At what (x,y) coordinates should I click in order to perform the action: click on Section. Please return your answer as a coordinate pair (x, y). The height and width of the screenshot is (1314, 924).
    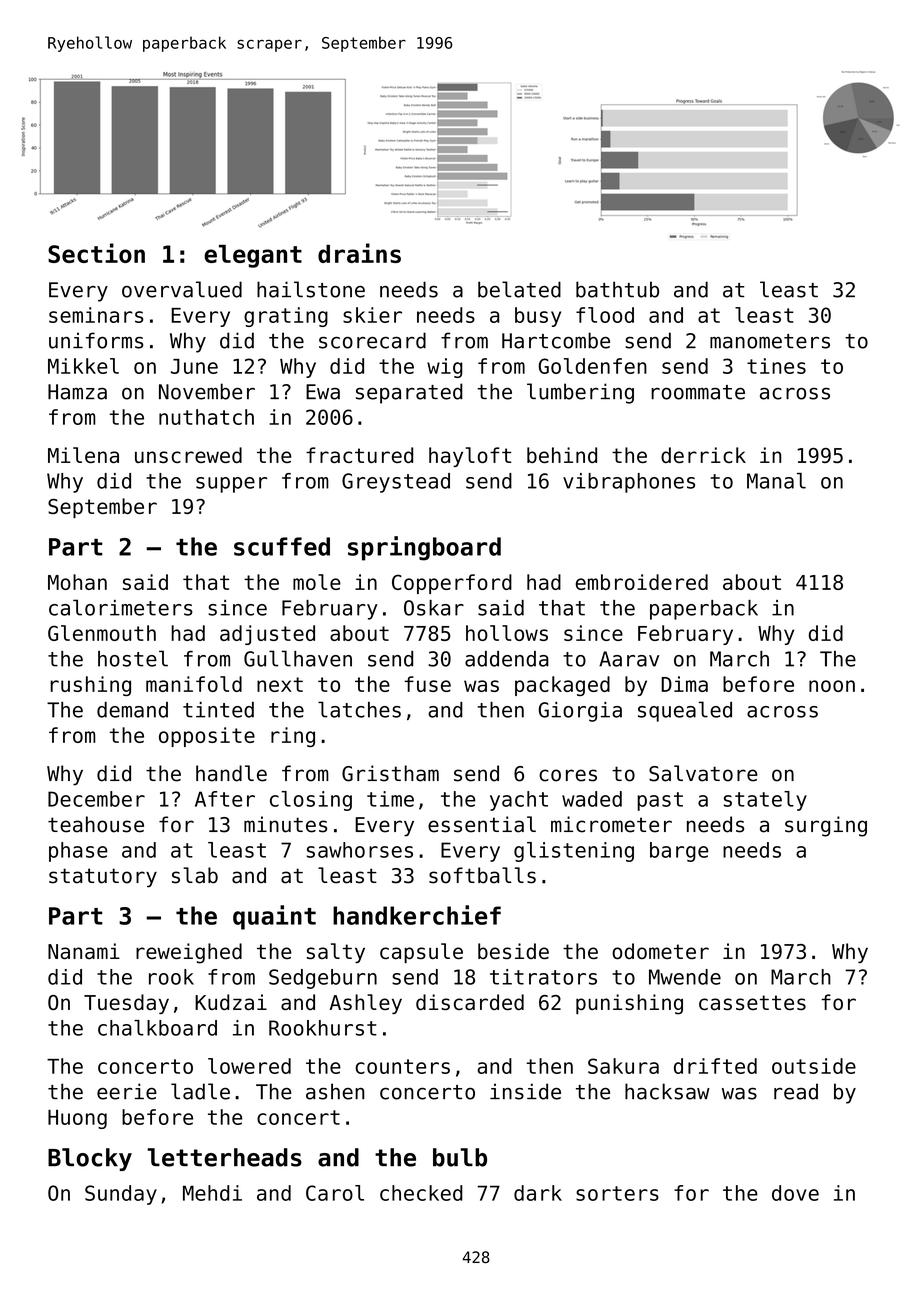
    Looking at the image, I should click on (96, 253).
